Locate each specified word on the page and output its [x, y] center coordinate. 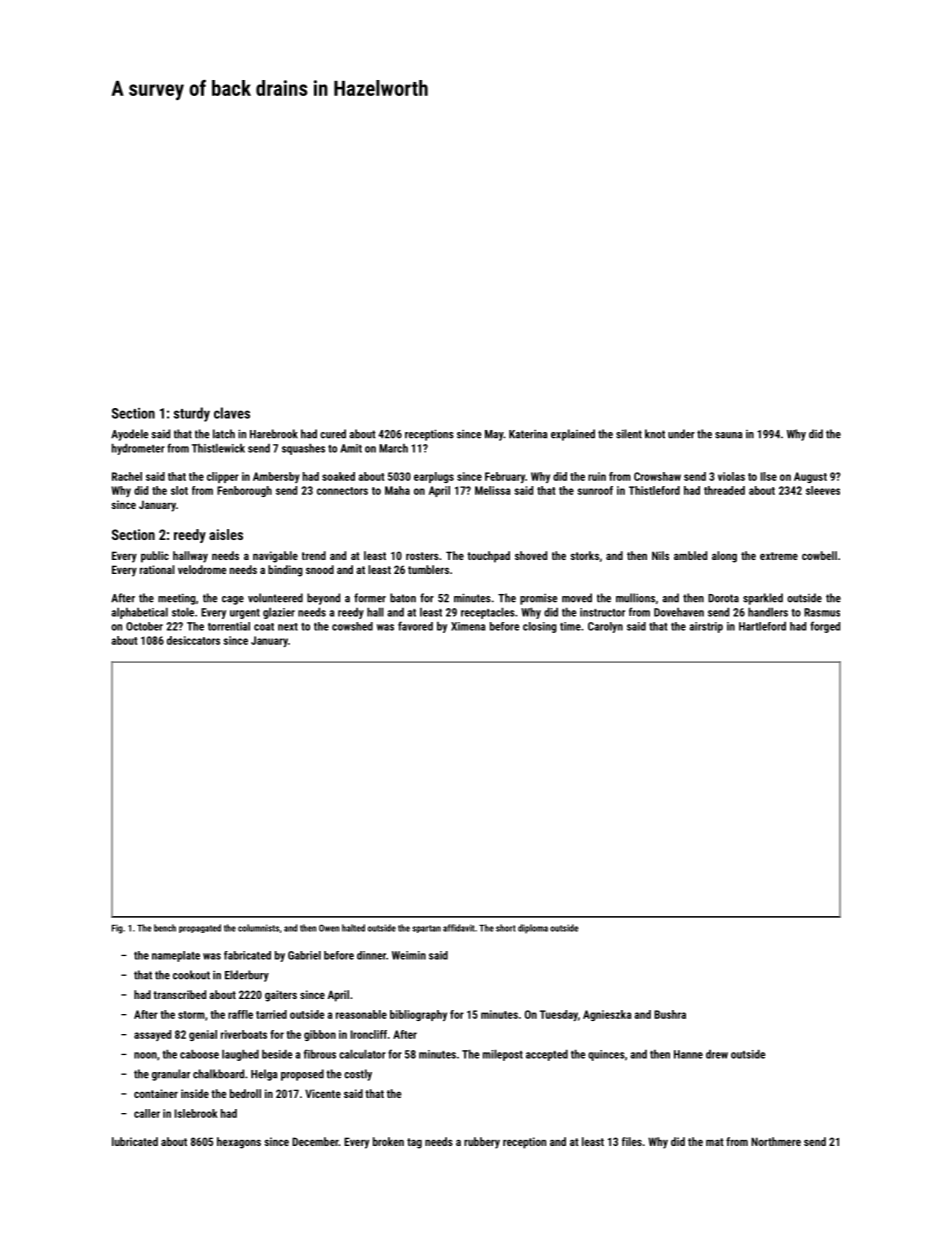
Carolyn [605, 627]
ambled [690, 555]
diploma [533, 929]
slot [179, 490]
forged [825, 627]
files [632, 1141]
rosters [422, 556]
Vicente [323, 1093]
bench [165, 928]
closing [540, 627]
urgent [245, 614]
